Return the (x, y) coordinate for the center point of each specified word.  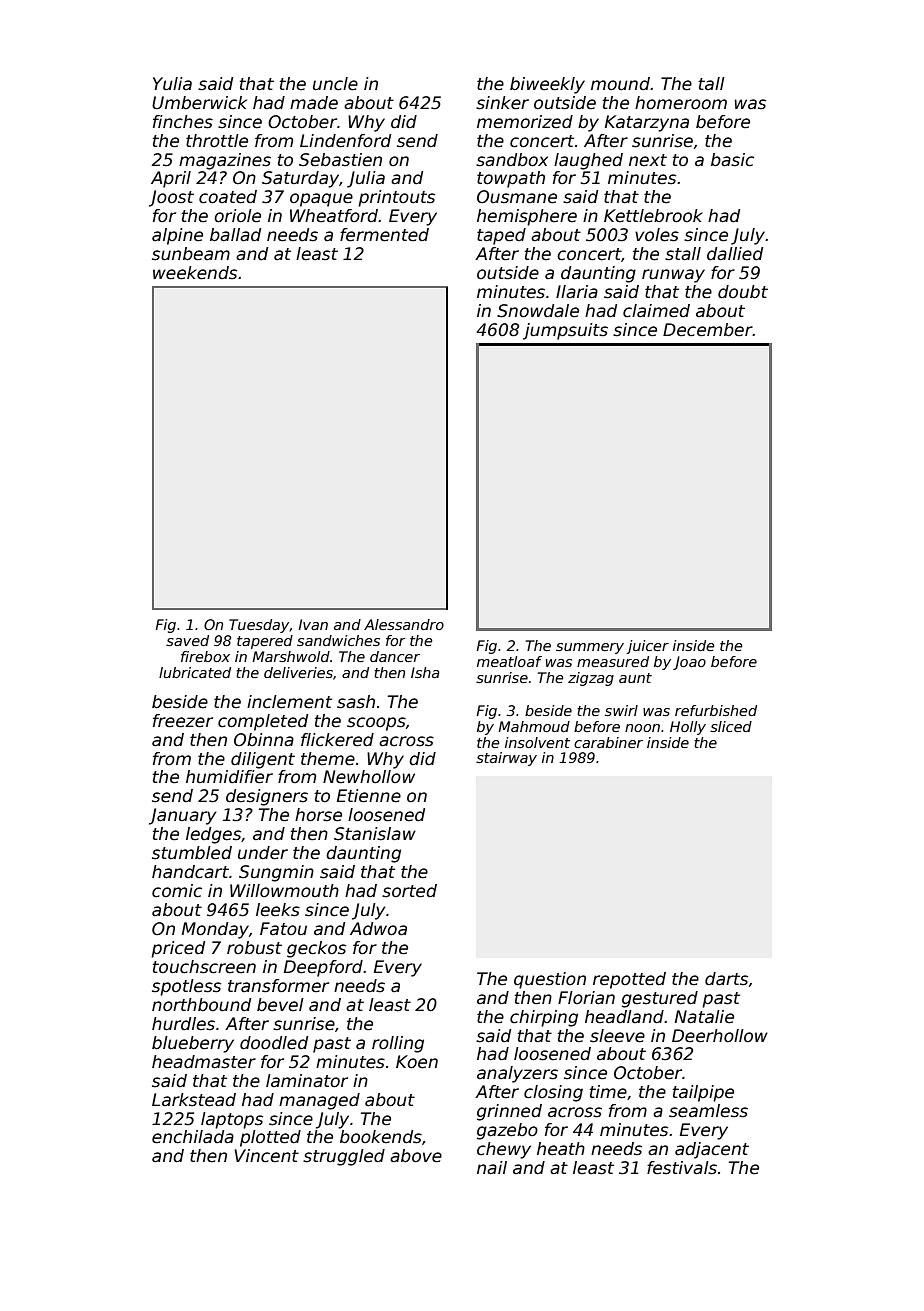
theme (328, 759)
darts (726, 979)
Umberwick (199, 103)
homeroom (681, 103)
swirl (621, 710)
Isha (425, 672)
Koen (417, 1062)
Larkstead (194, 1100)
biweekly (547, 85)
